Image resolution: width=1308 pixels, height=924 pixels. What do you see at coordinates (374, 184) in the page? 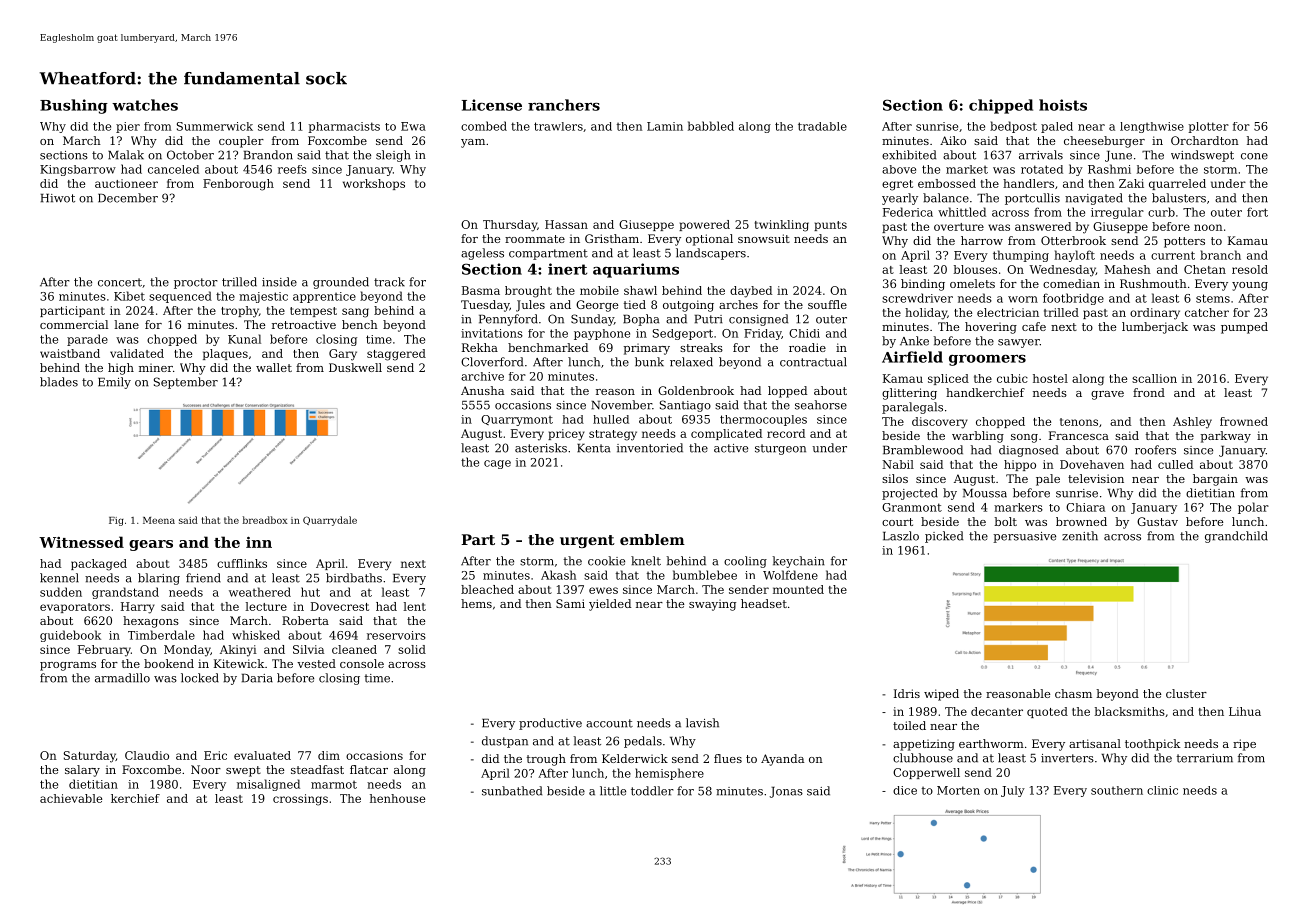
I see `workshops` at bounding box center [374, 184].
